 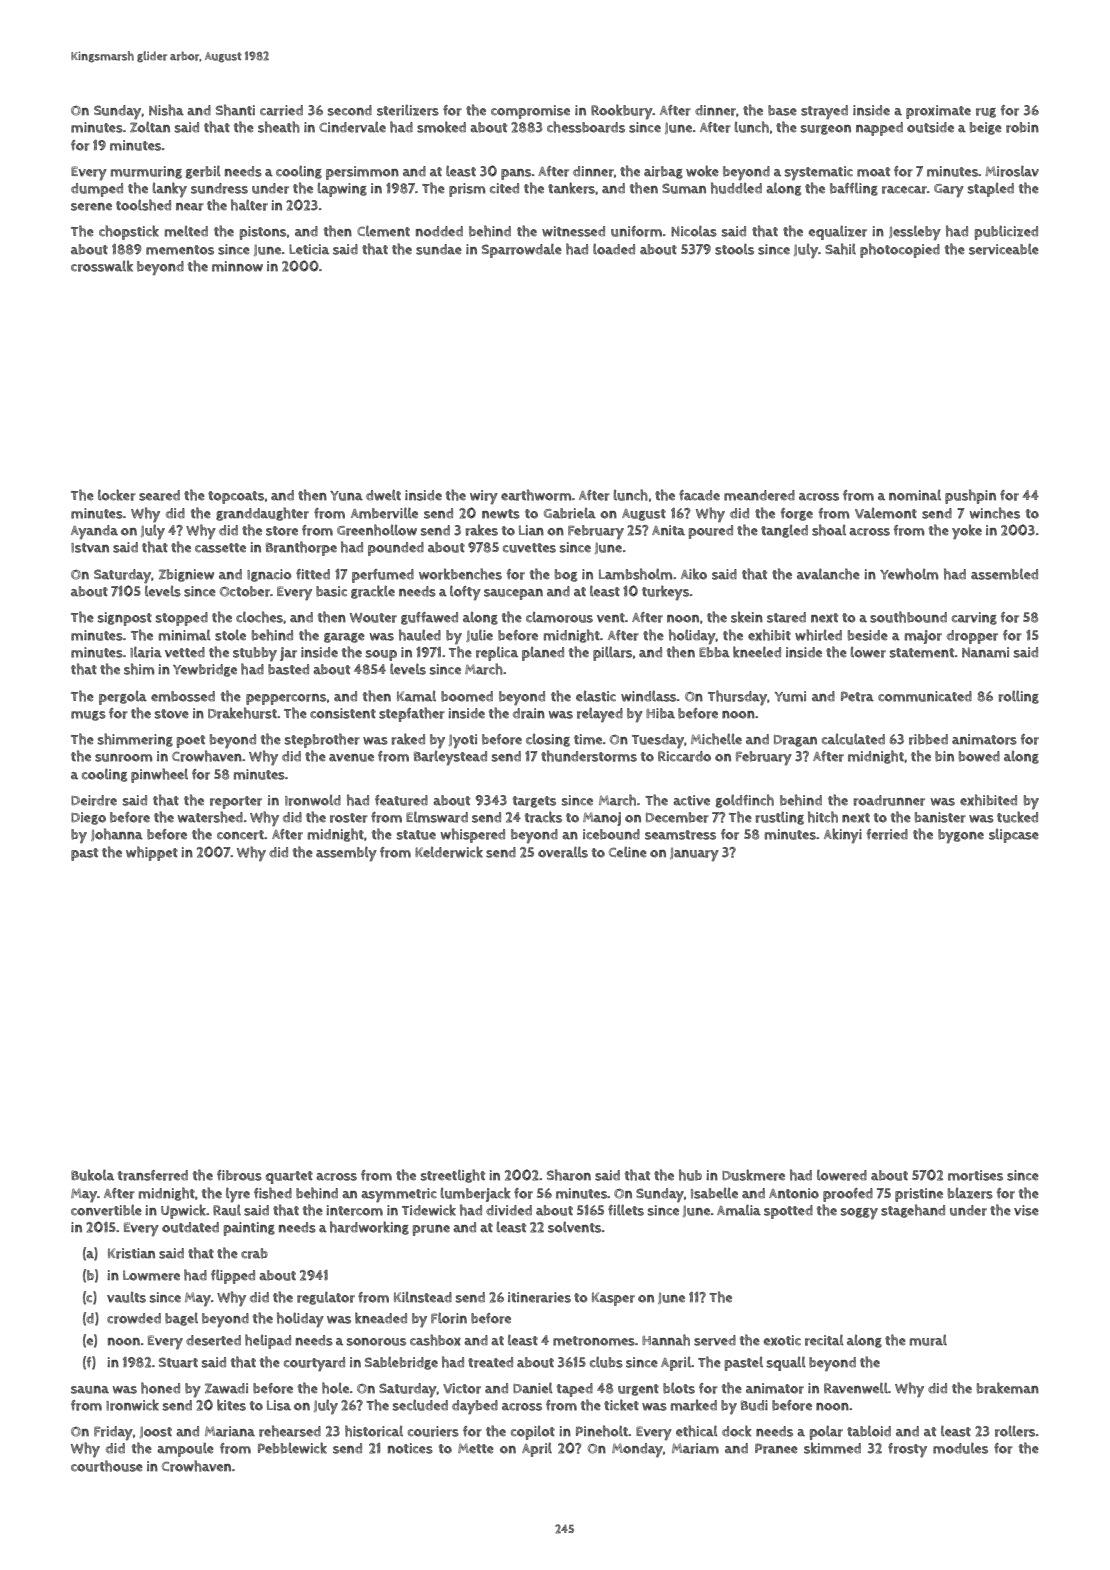 What do you see at coordinates (569, 1175) in the image?
I see `Sharon` at bounding box center [569, 1175].
